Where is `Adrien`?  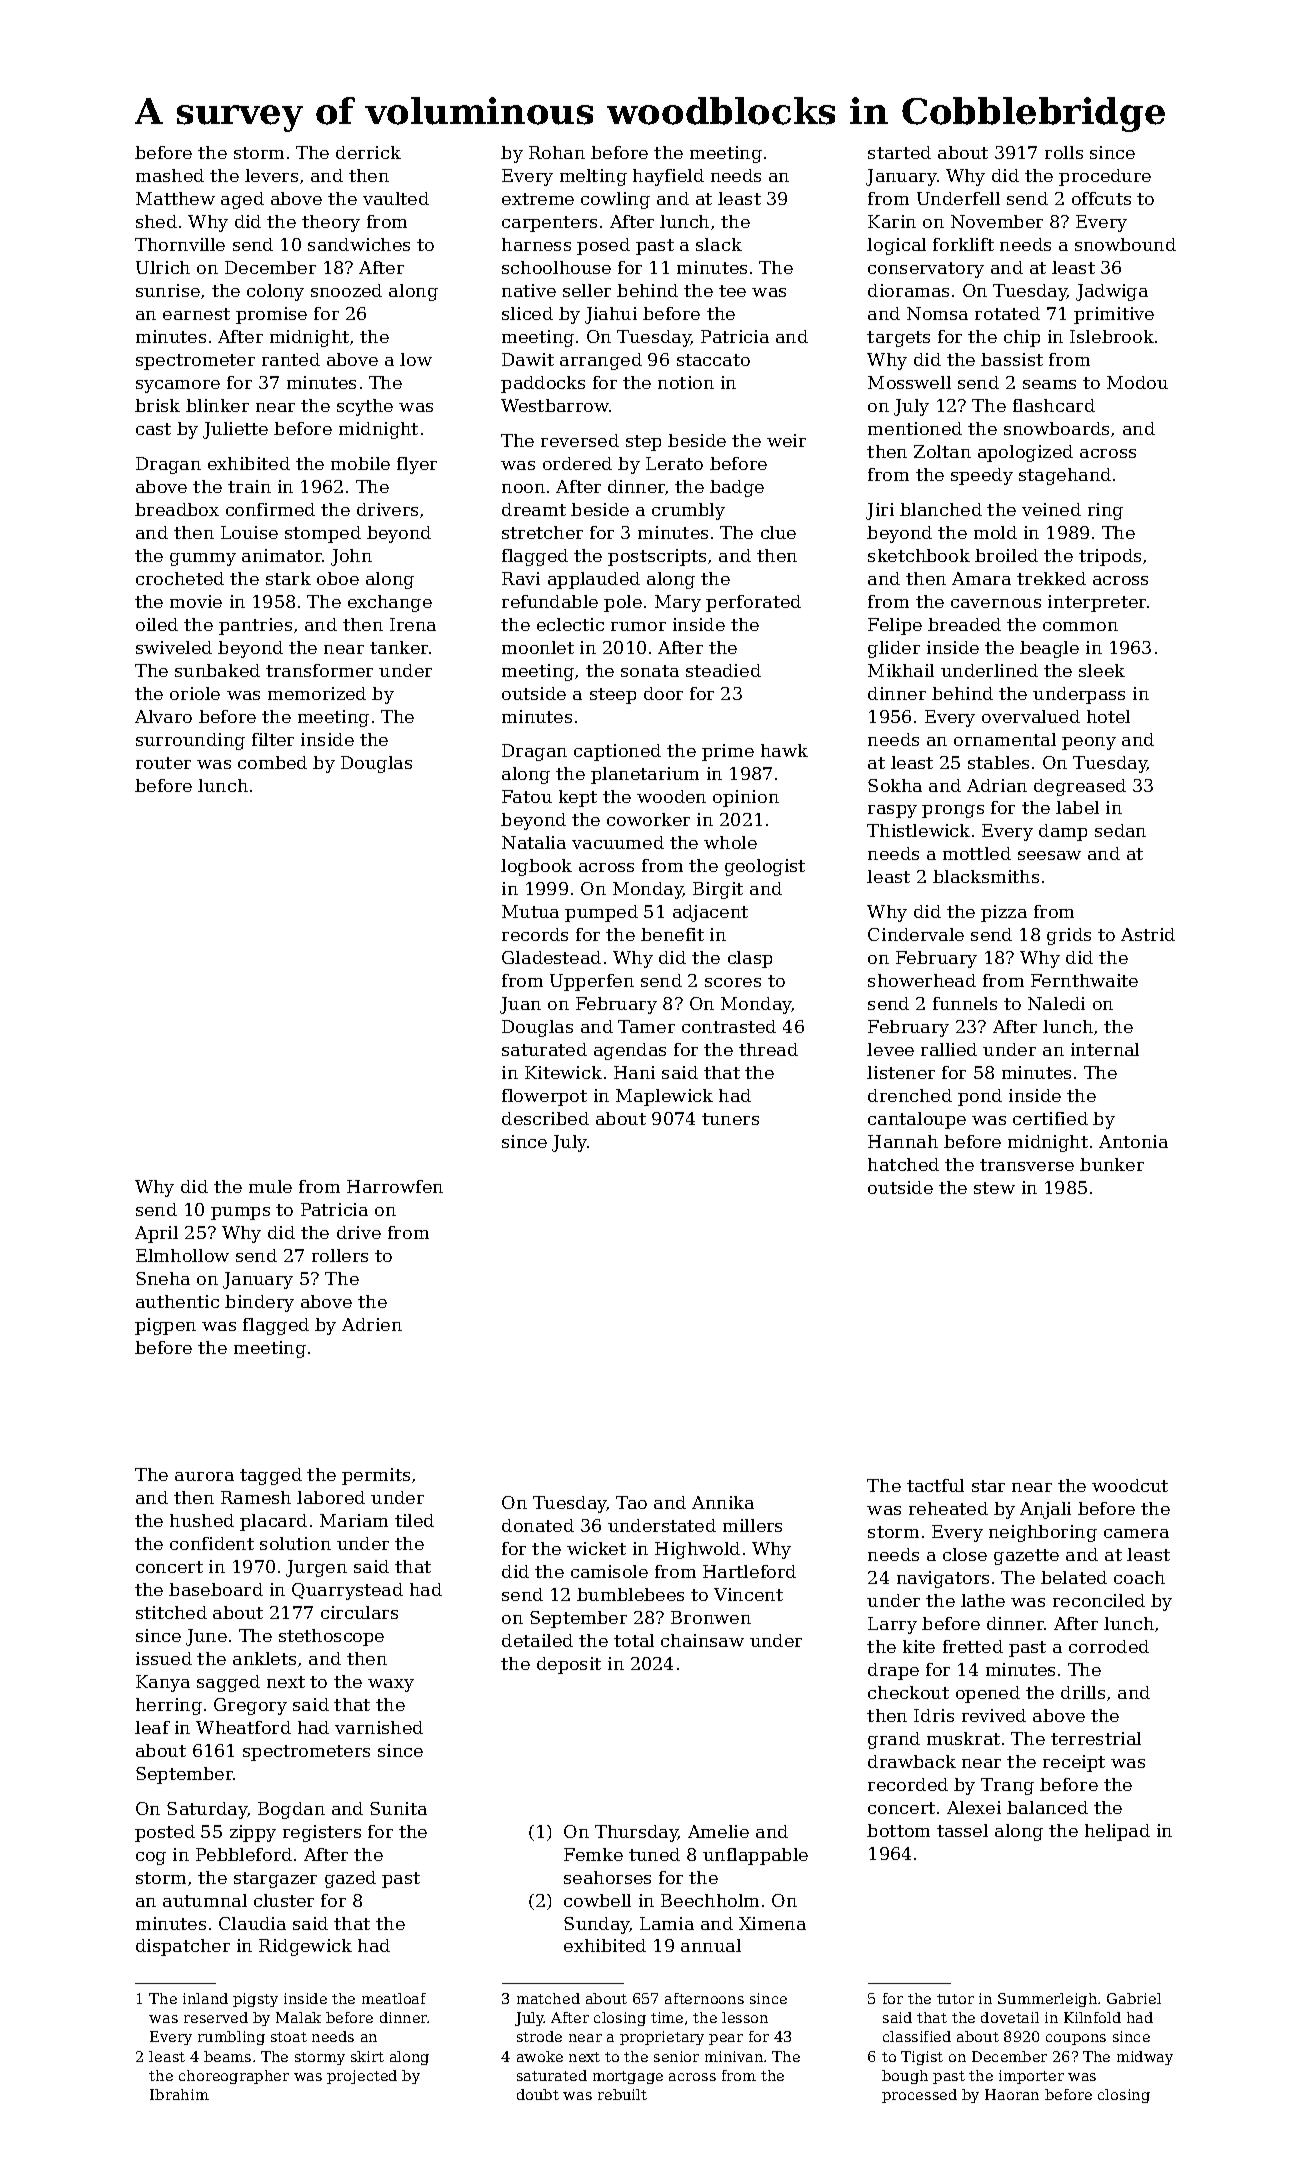
Adrien is located at coordinates (372, 1324).
